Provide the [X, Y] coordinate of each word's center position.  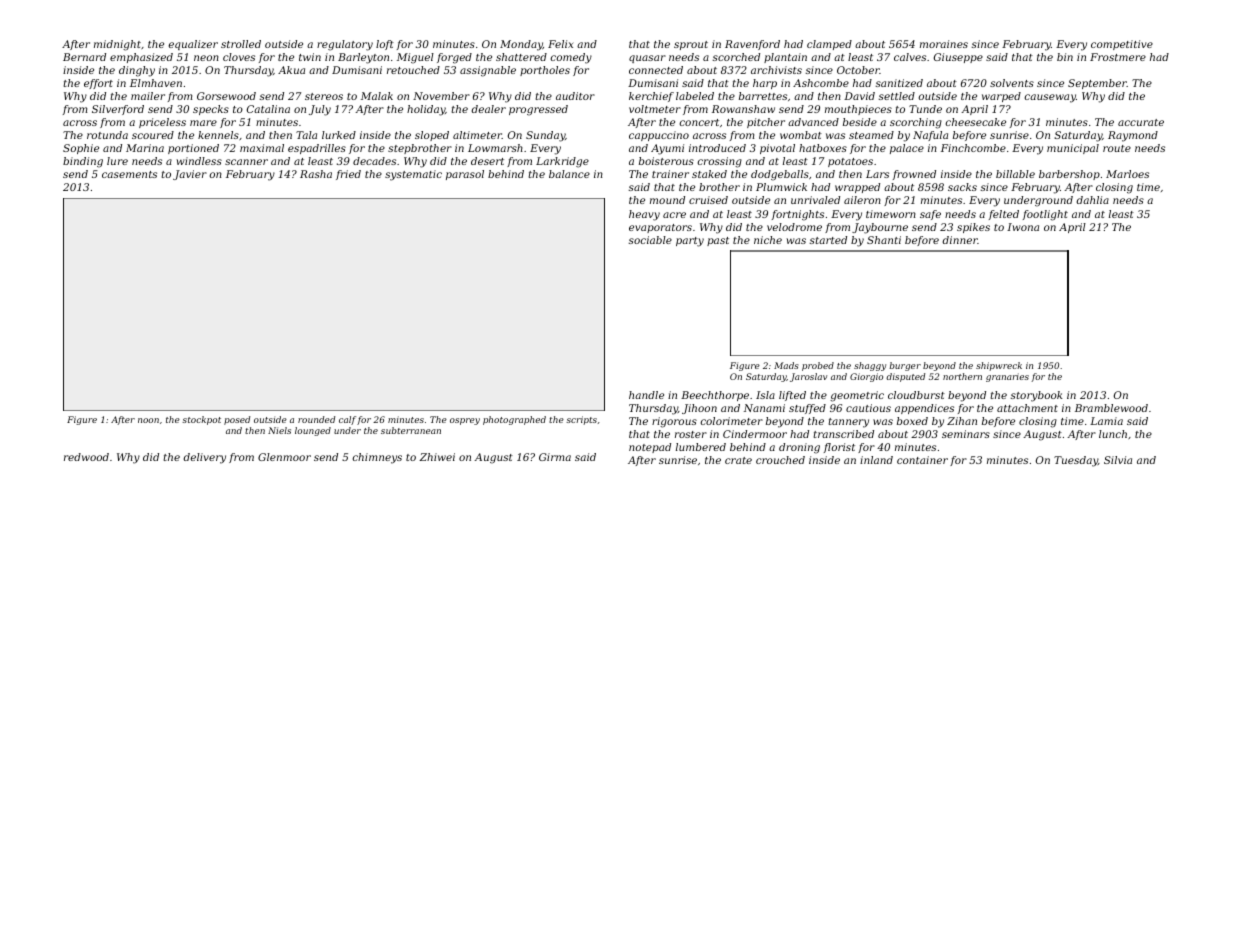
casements [129, 174]
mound [667, 200]
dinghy [137, 71]
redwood [86, 457]
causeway [1050, 98]
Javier [190, 175]
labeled [695, 96]
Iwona [1023, 227]
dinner [960, 240]
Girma [555, 457]
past [718, 241]
